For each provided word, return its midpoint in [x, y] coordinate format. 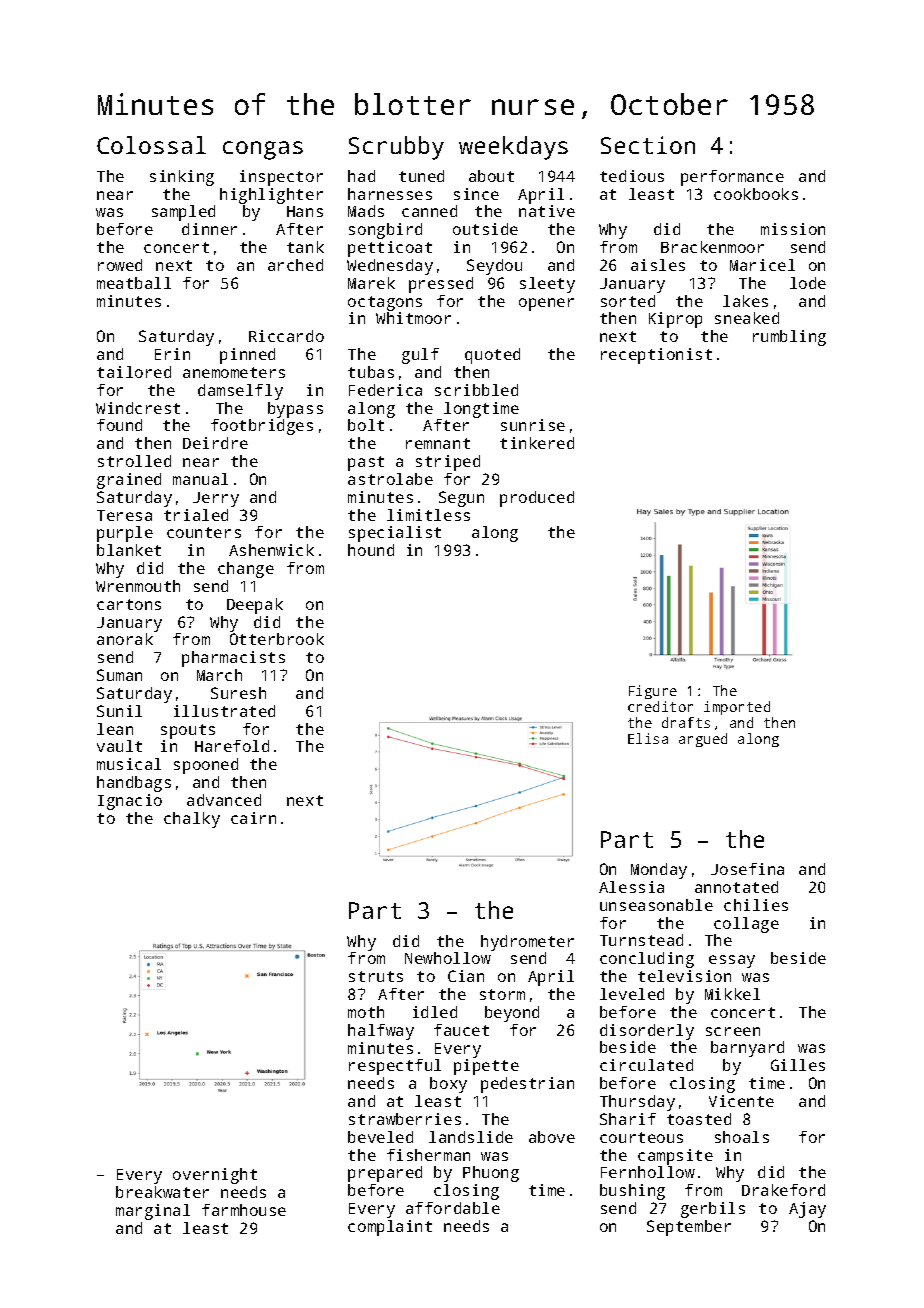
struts [376, 976]
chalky [192, 820]
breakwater [162, 1192]
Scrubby [396, 148]
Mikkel [732, 994]
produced [537, 499]
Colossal [151, 145]
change [246, 570]
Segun [461, 499]
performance [732, 178]
